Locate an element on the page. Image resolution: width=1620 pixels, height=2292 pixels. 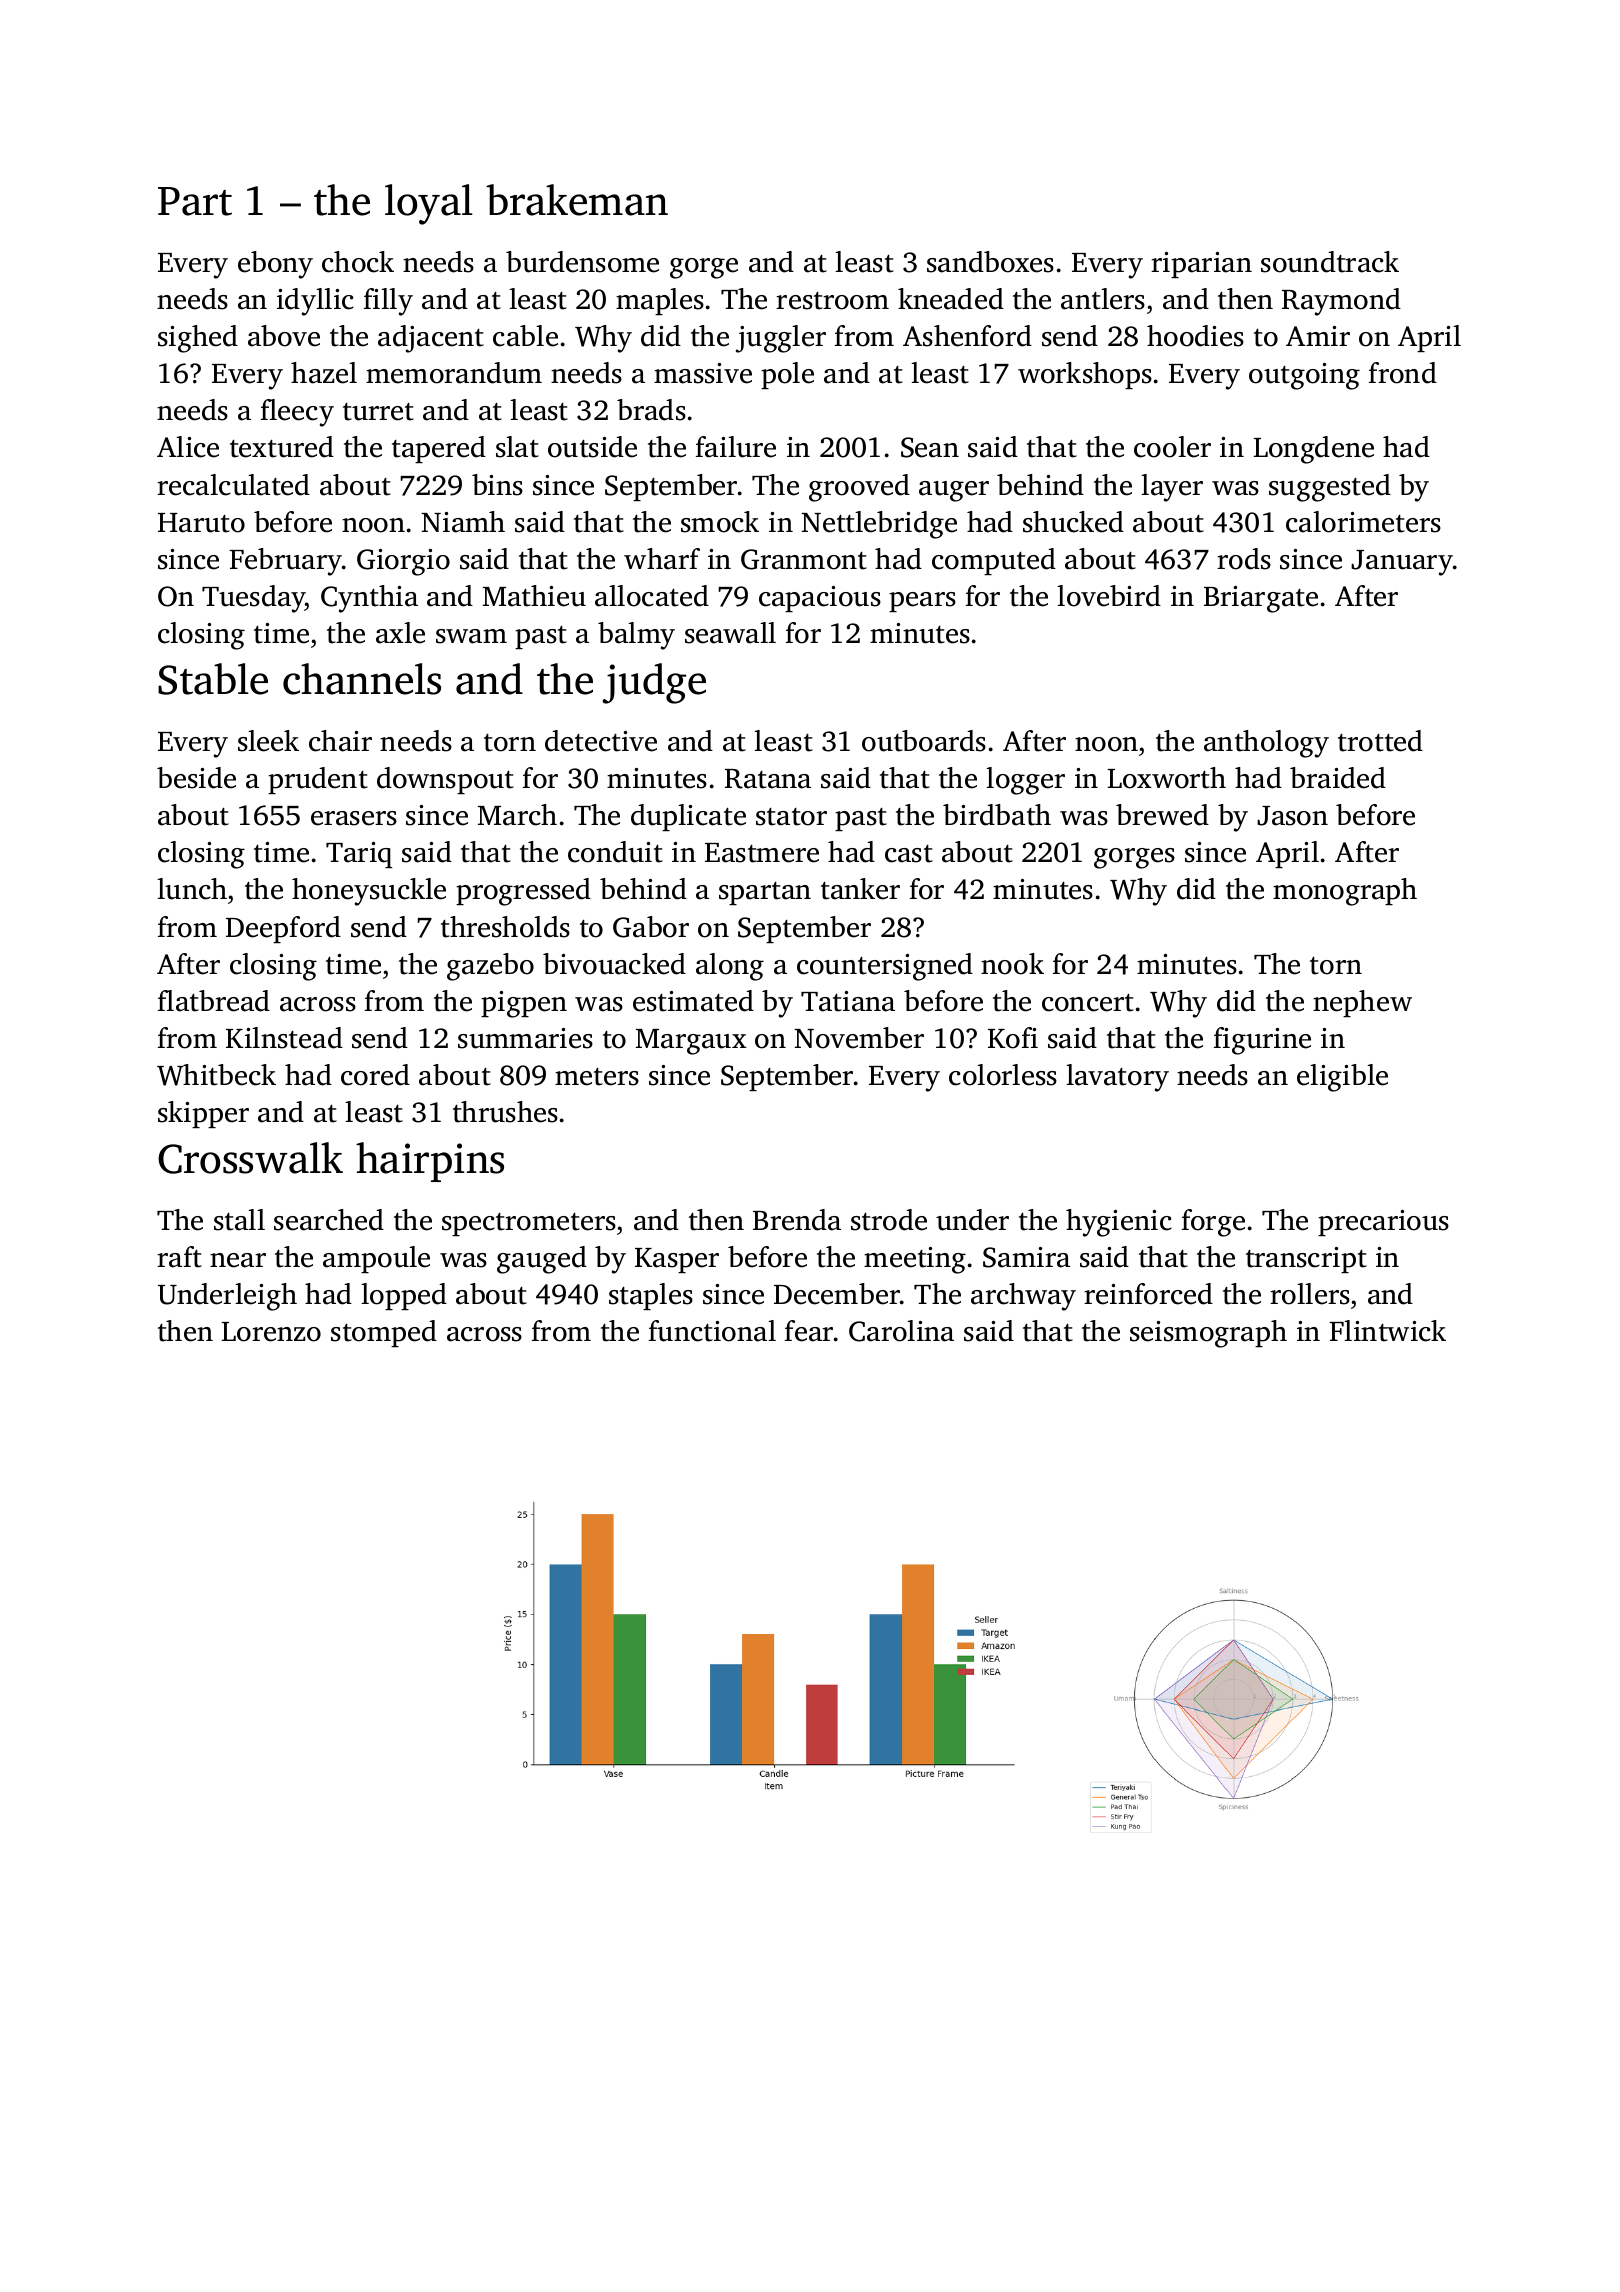
Niamh is located at coordinates (463, 522).
